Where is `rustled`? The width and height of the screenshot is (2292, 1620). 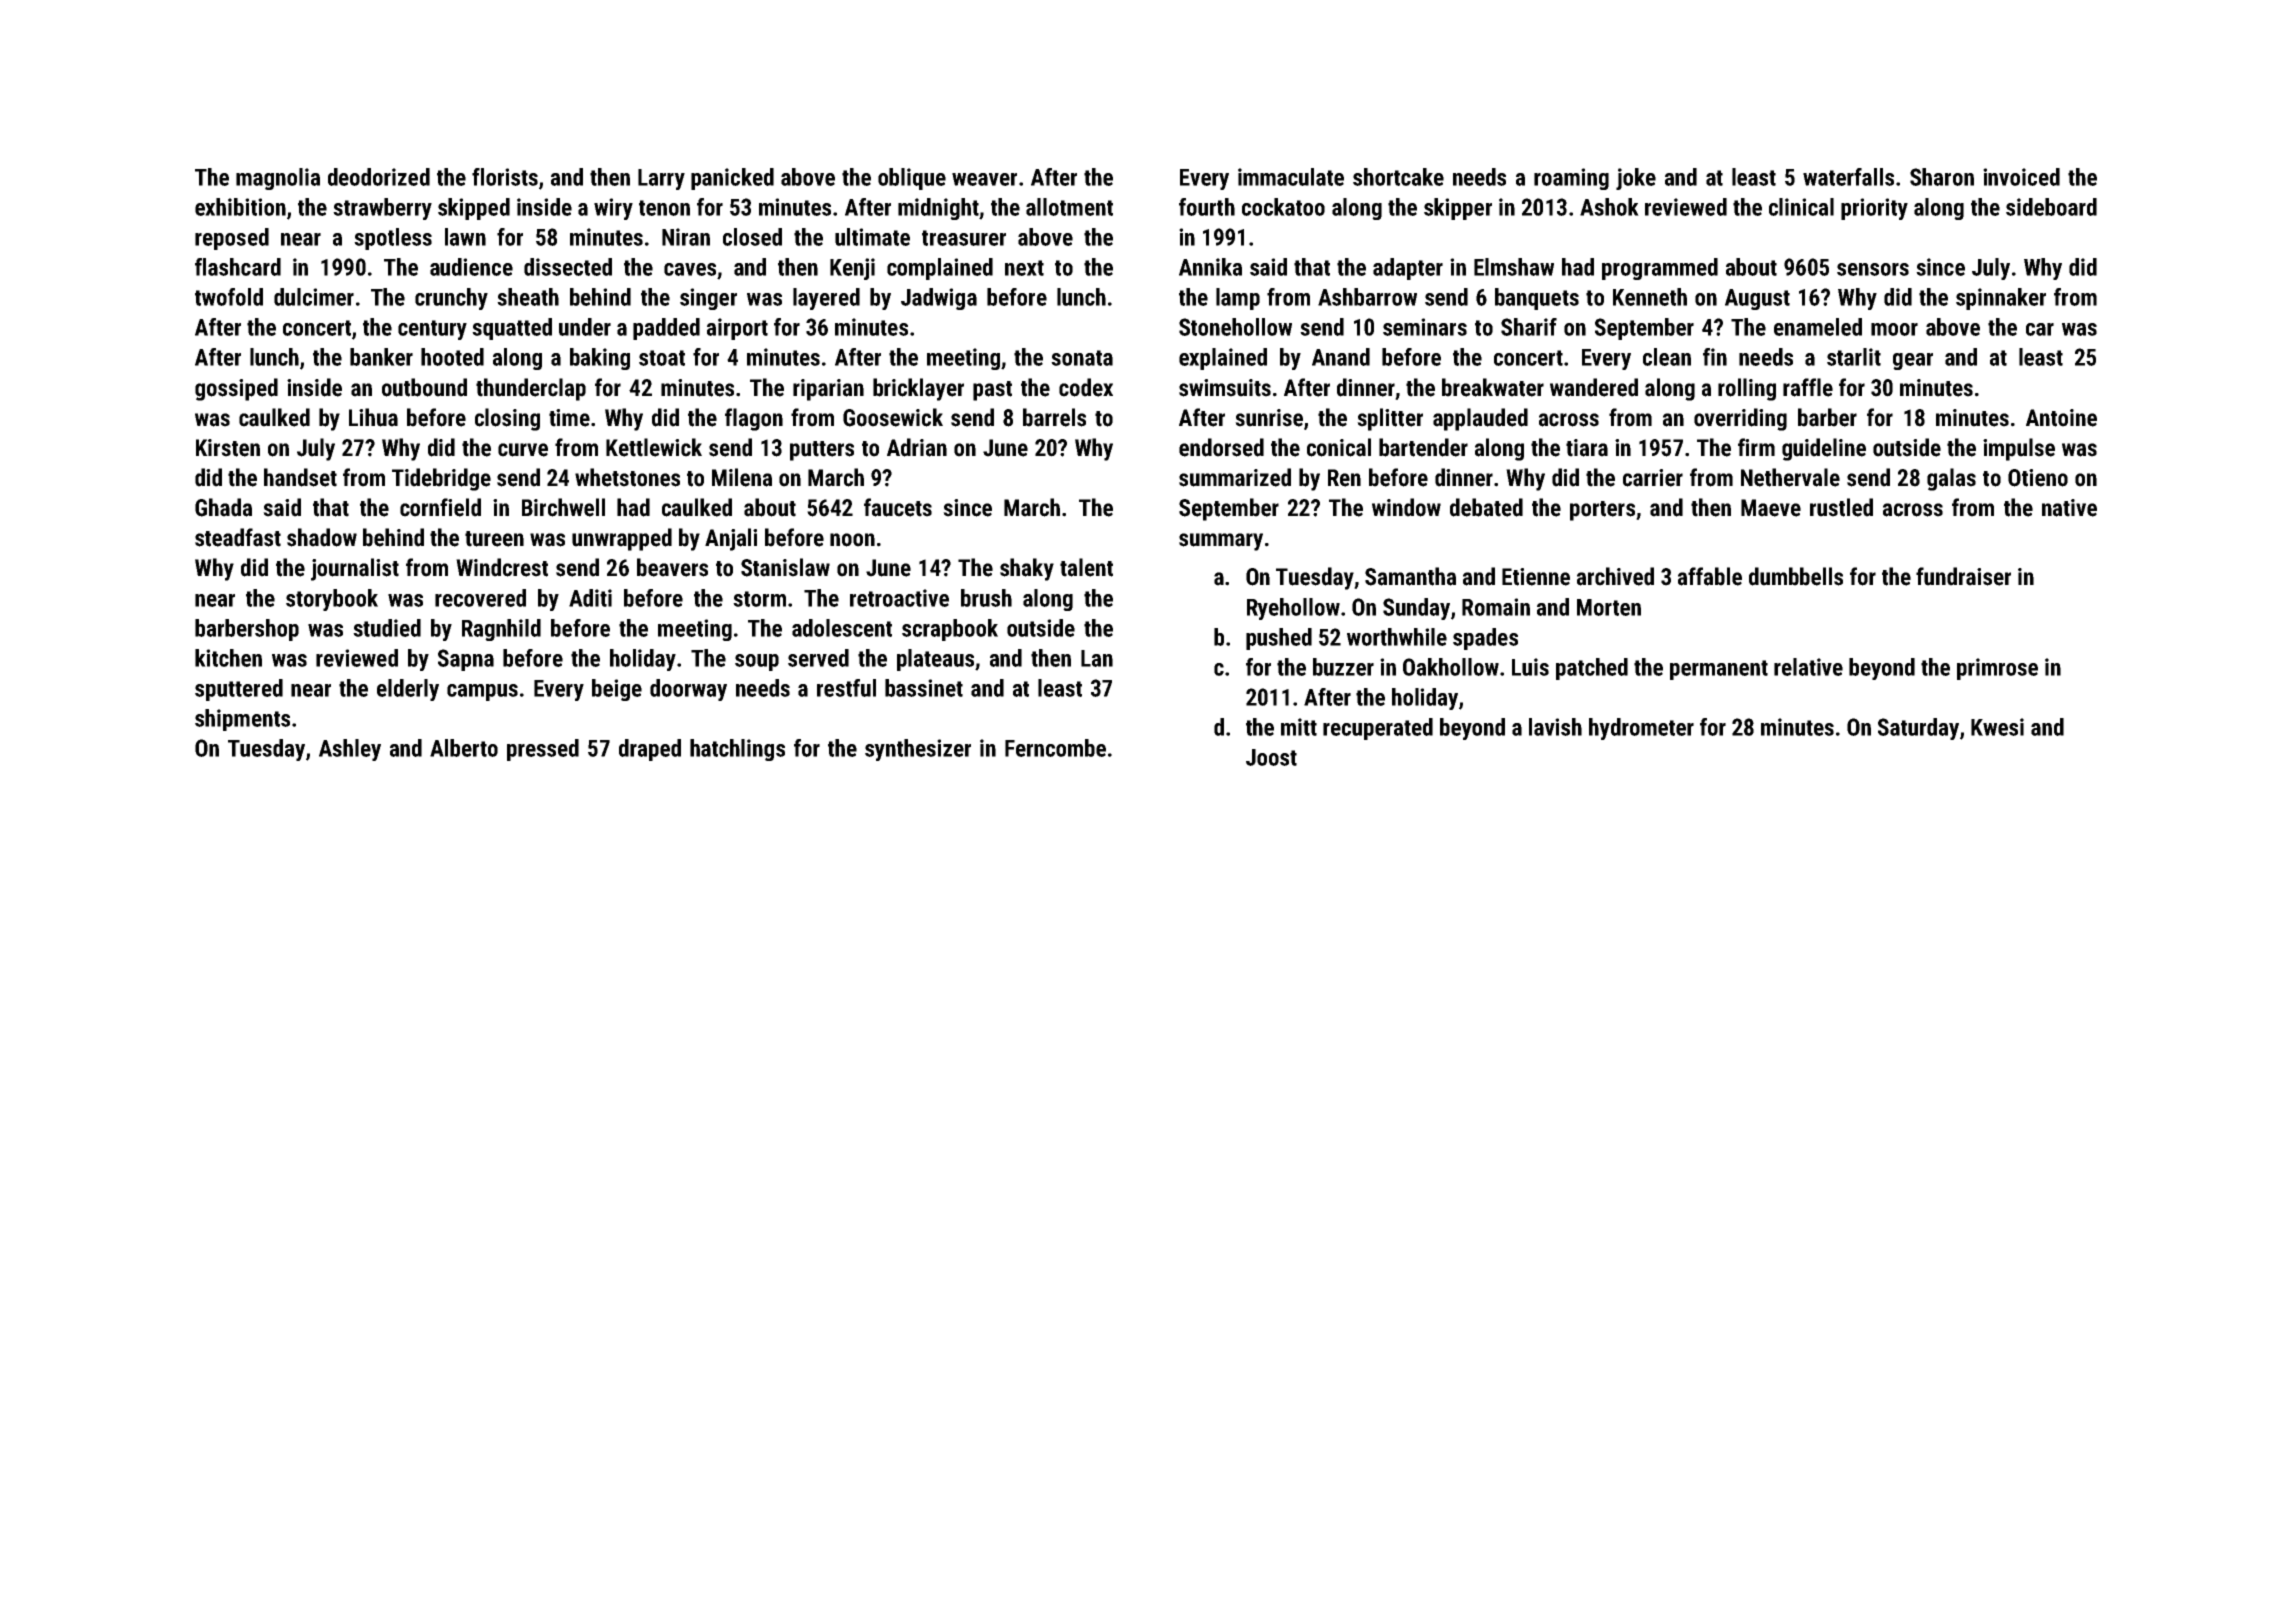
rustled is located at coordinates (1841, 507).
